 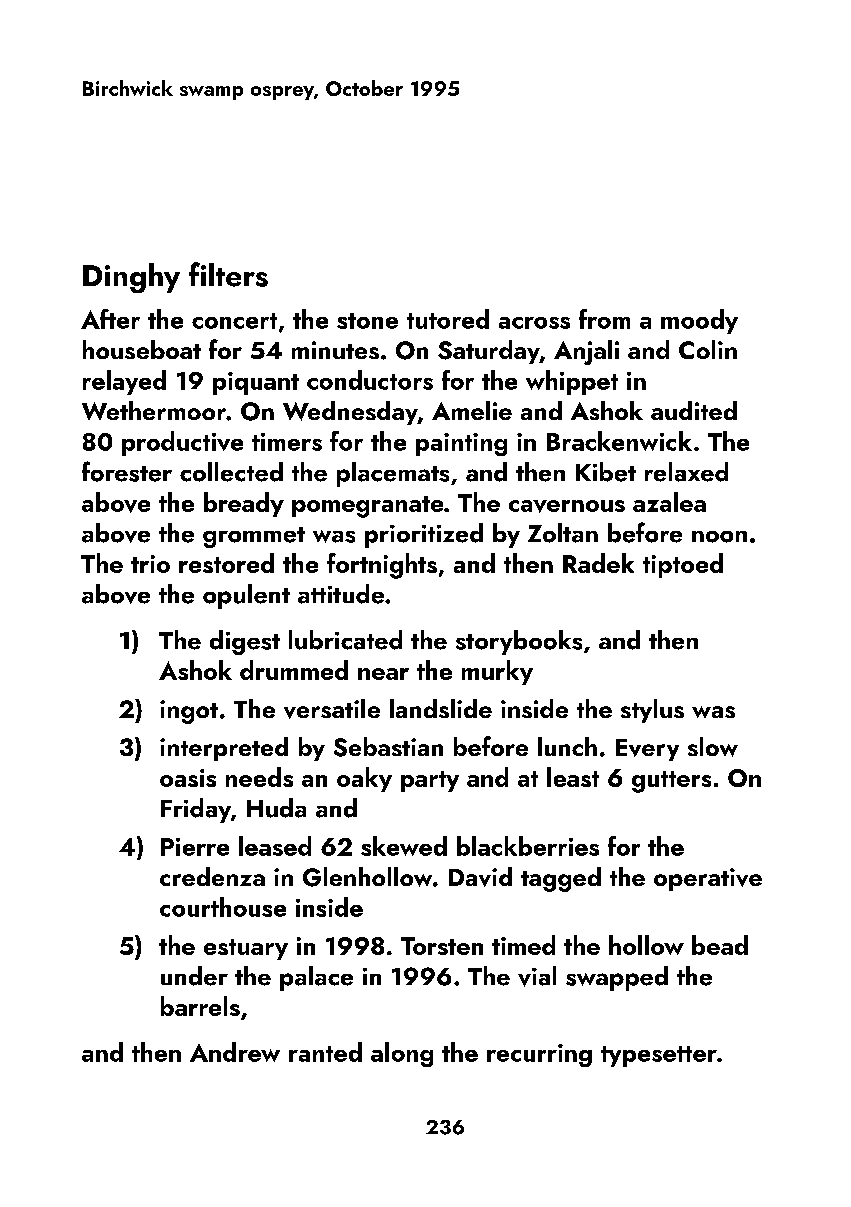 I want to click on tiptoed, so click(x=683, y=565).
